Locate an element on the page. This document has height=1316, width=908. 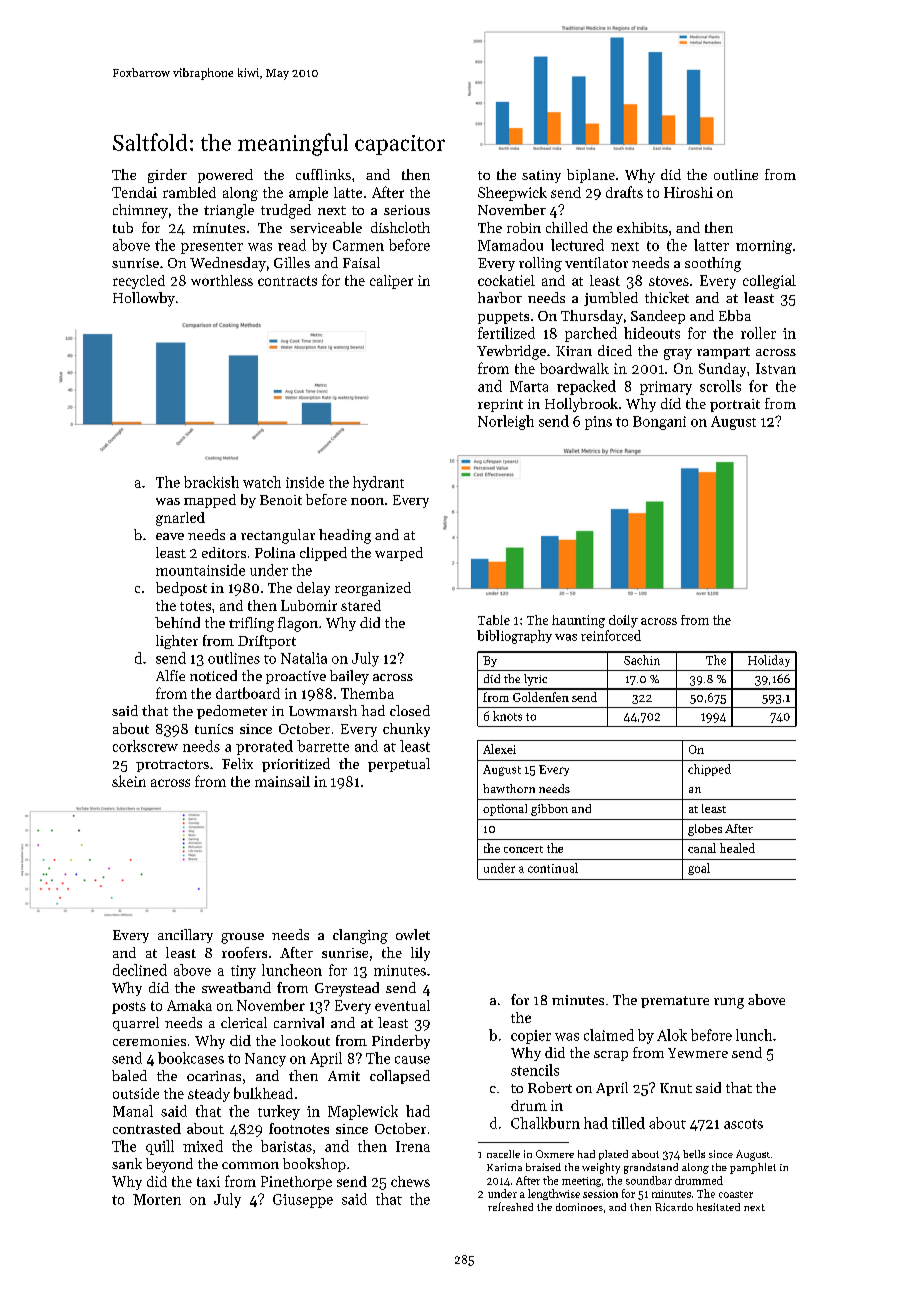
Amit is located at coordinates (344, 1076).
